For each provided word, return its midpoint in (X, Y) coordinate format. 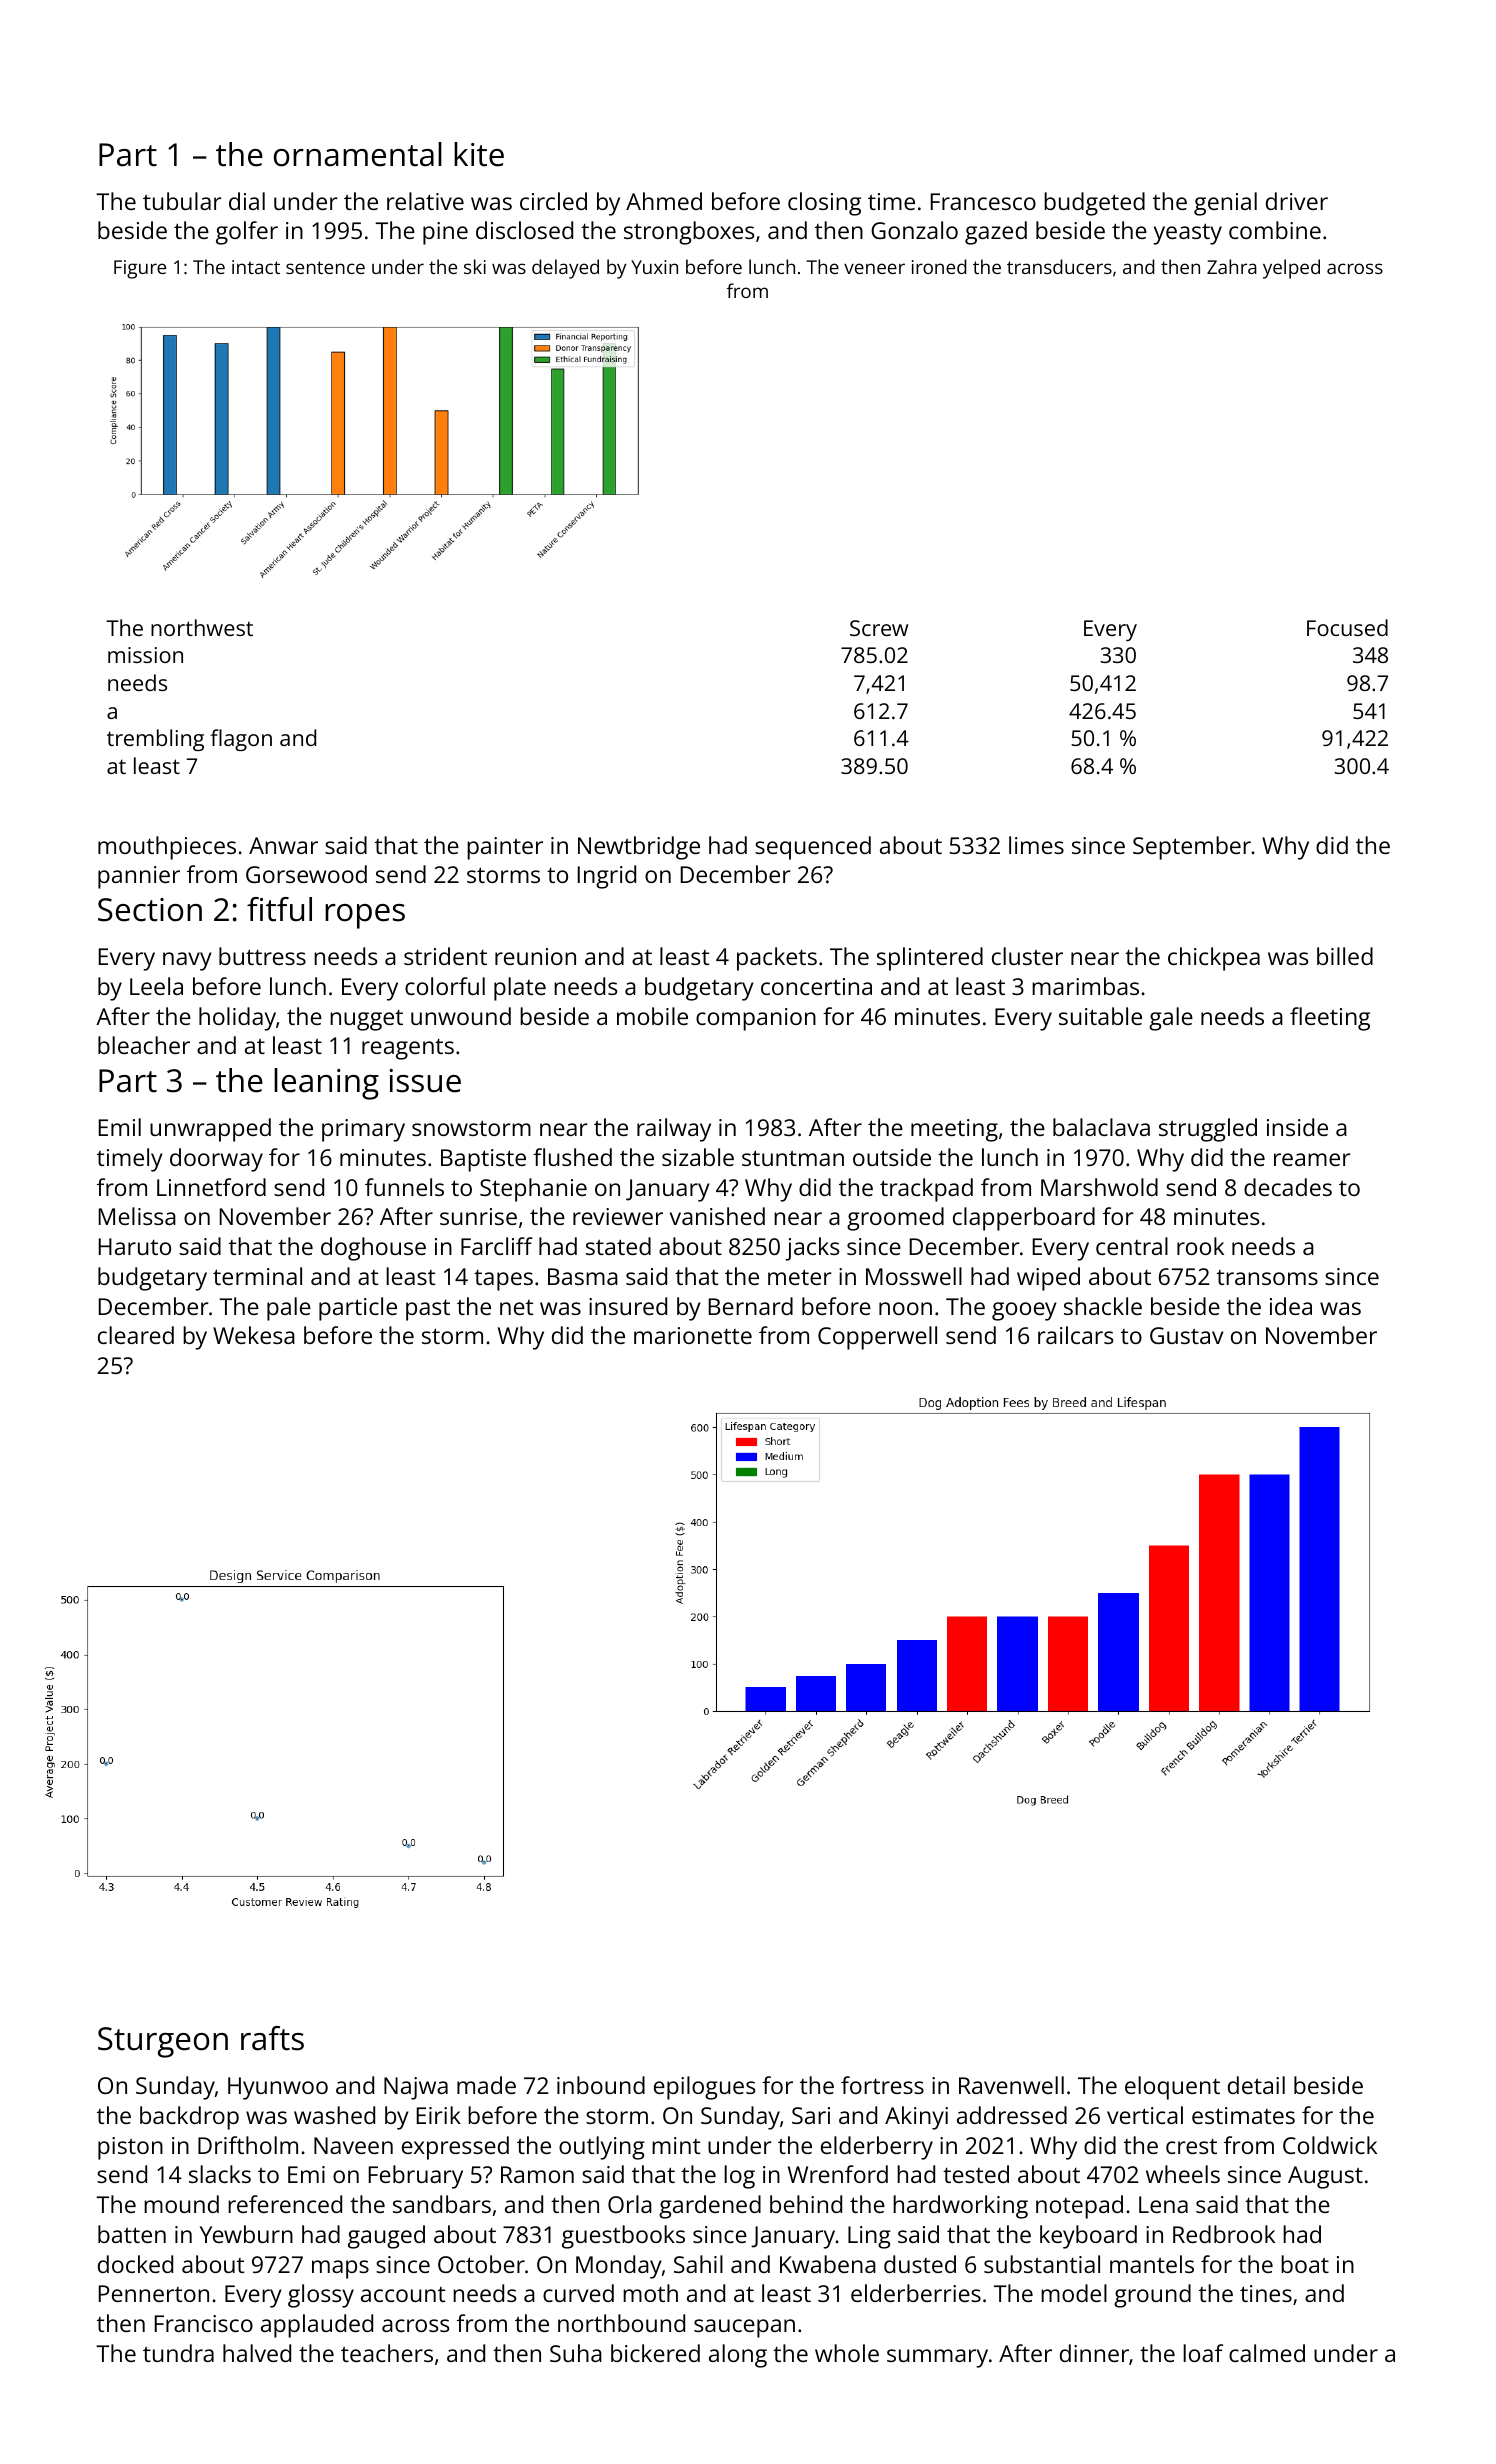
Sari (811, 2115)
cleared (136, 1335)
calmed (1267, 2353)
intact (256, 267)
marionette (693, 1335)
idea (1291, 1306)
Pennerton (154, 2293)
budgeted (1094, 204)
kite (479, 154)
